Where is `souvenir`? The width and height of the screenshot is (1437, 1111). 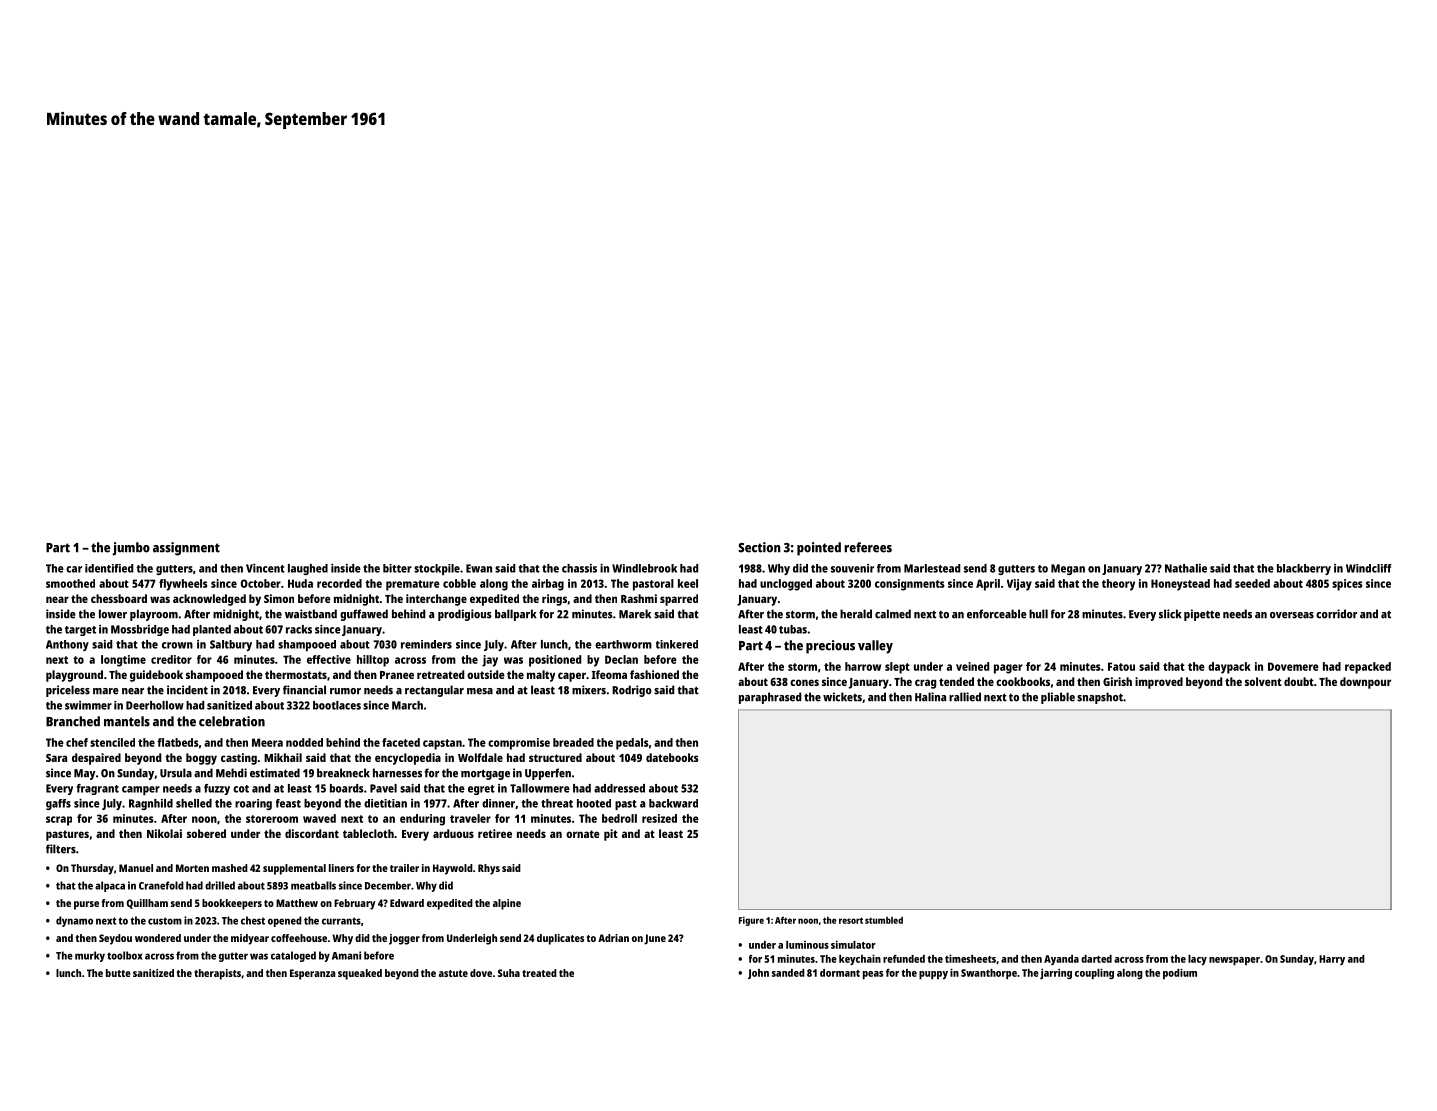 souvenir is located at coordinates (852, 568).
